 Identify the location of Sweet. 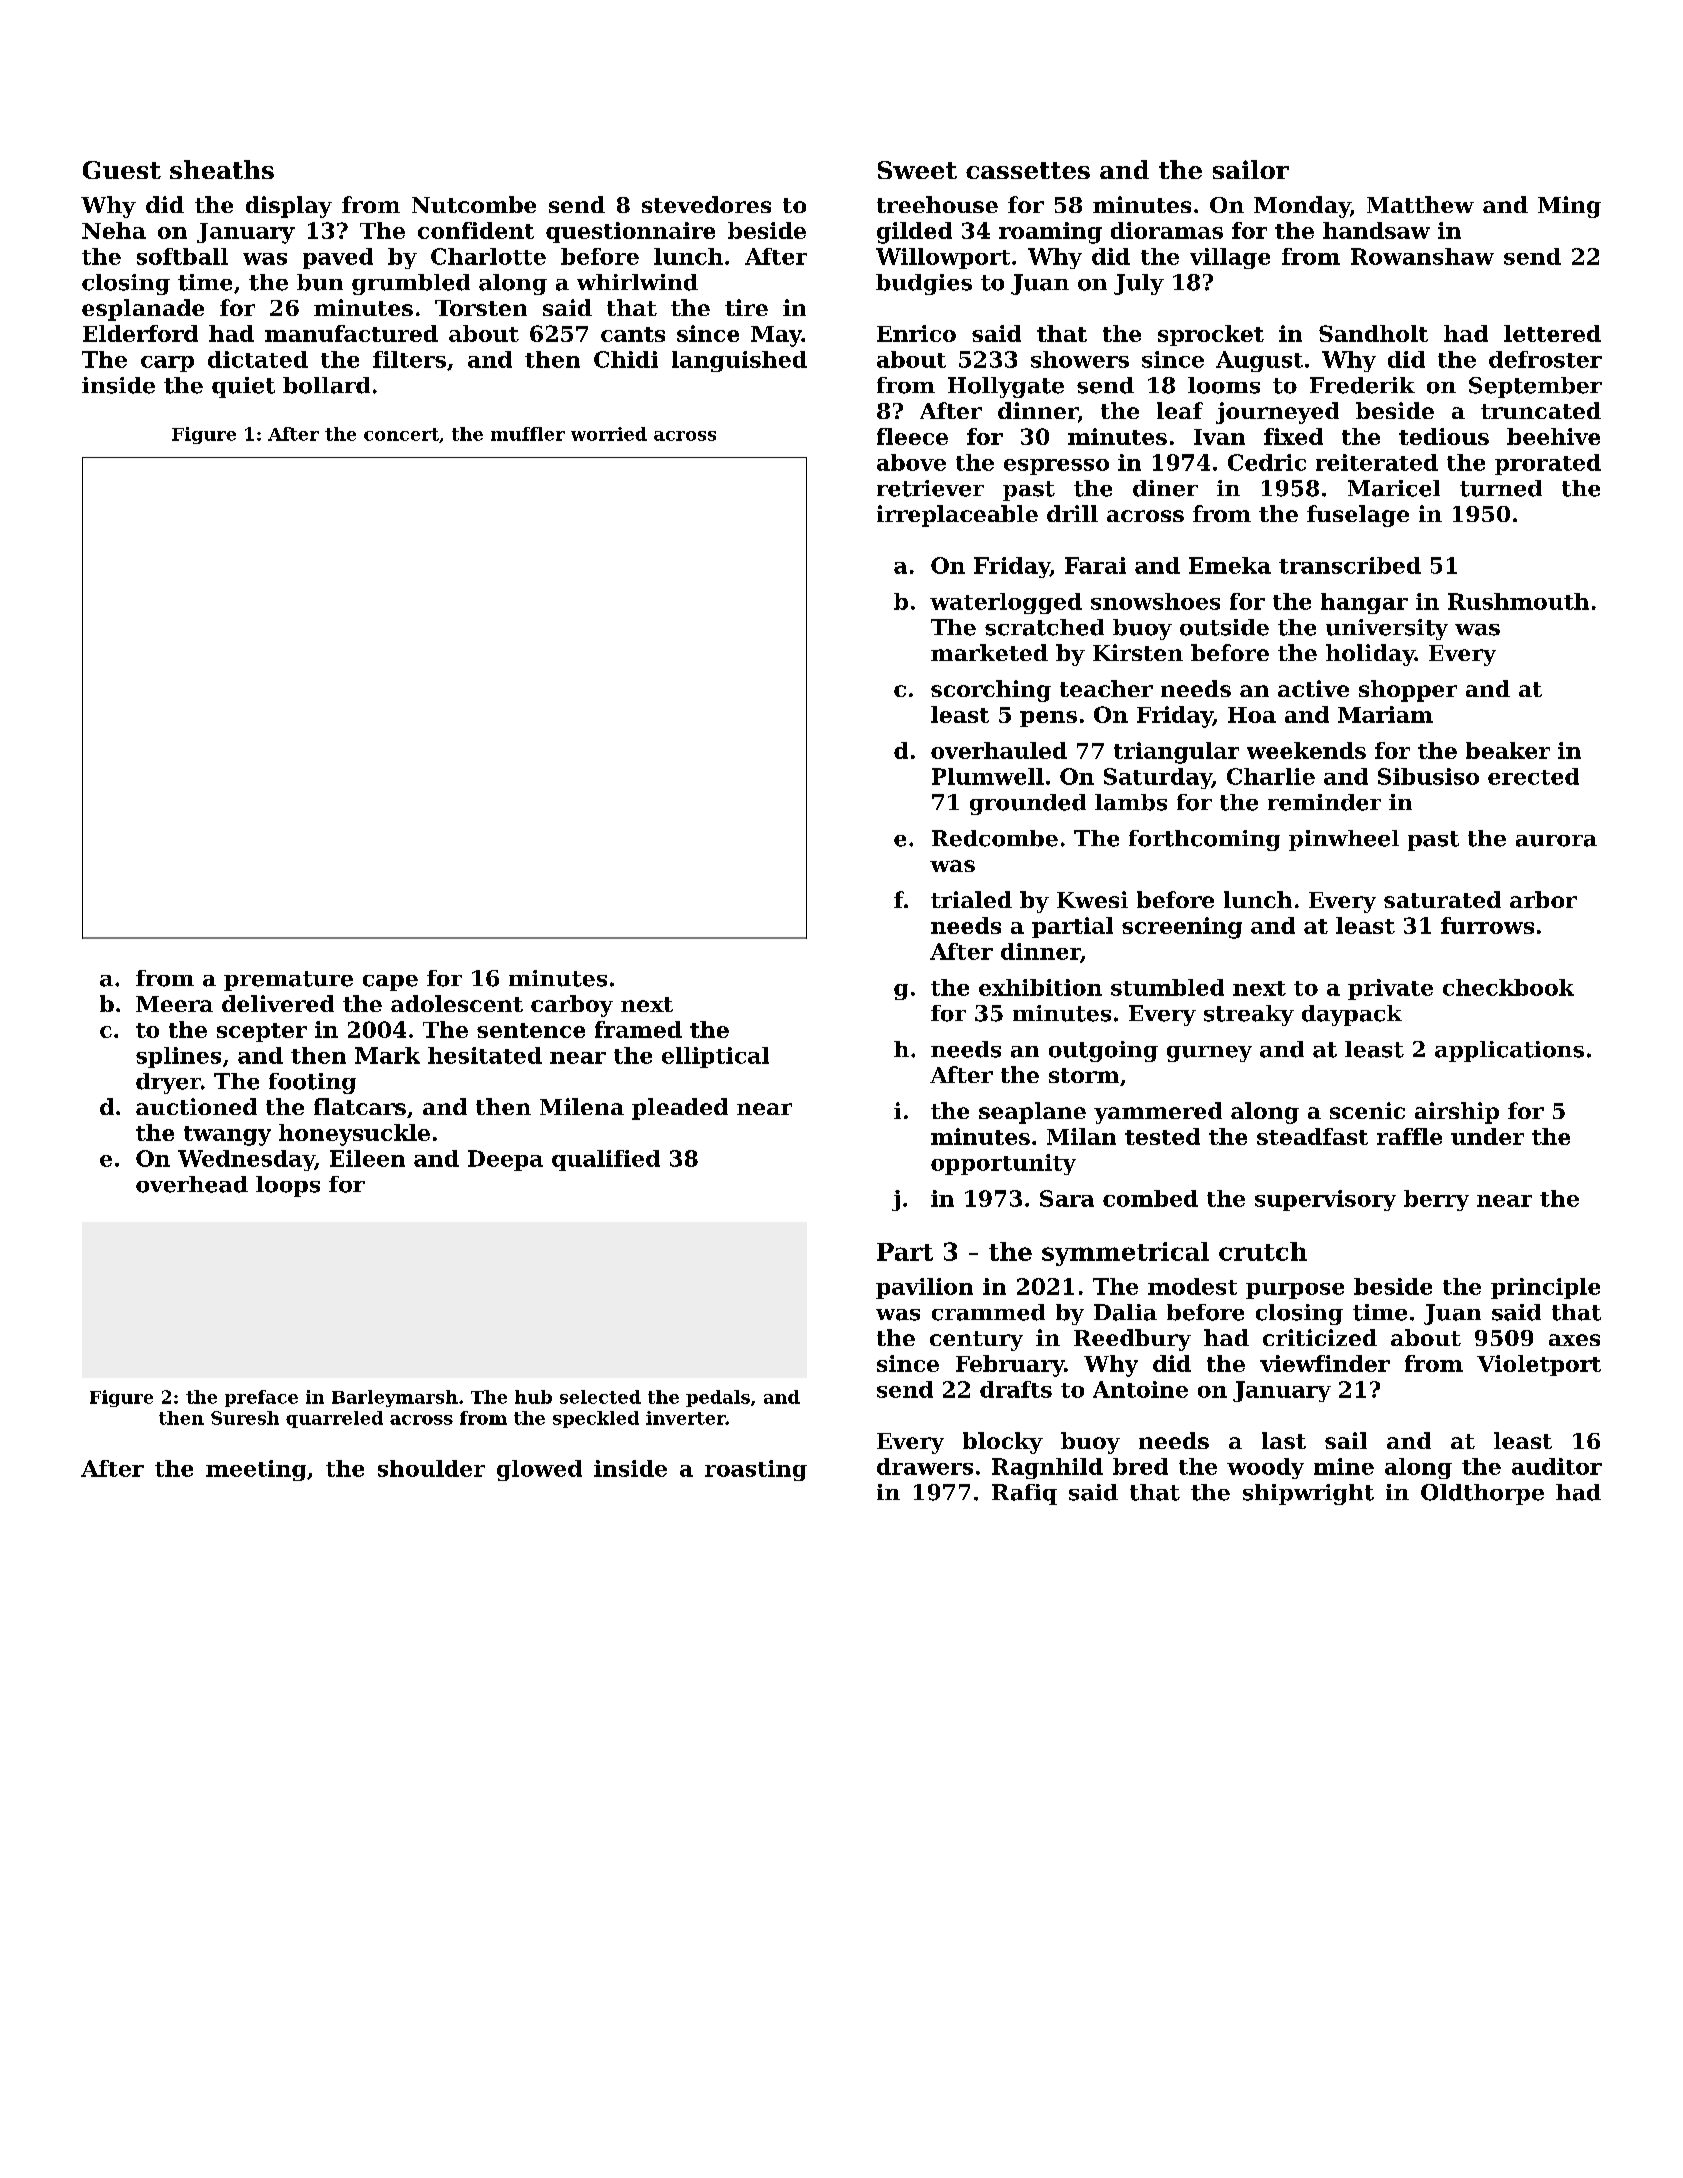
(917, 170).
